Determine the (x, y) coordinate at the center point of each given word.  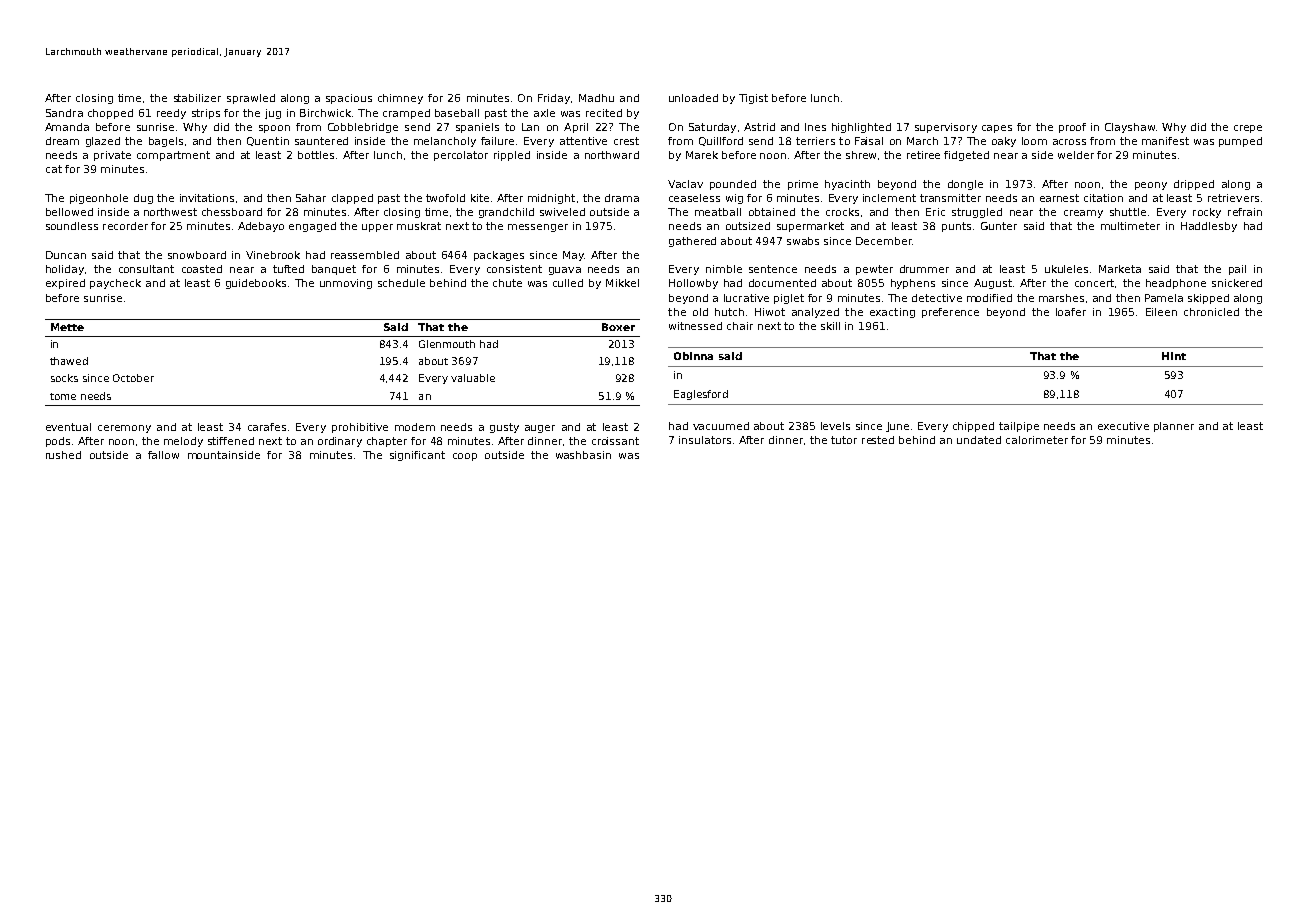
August (993, 284)
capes (997, 129)
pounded (733, 185)
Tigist (753, 99)
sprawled (251, 99)
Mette (67, 327)
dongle (965, 185)
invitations (207, 198)
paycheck (115, 284)
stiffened (231, 441)
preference (950, 313)
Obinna (693, 356)
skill (830, 326)
